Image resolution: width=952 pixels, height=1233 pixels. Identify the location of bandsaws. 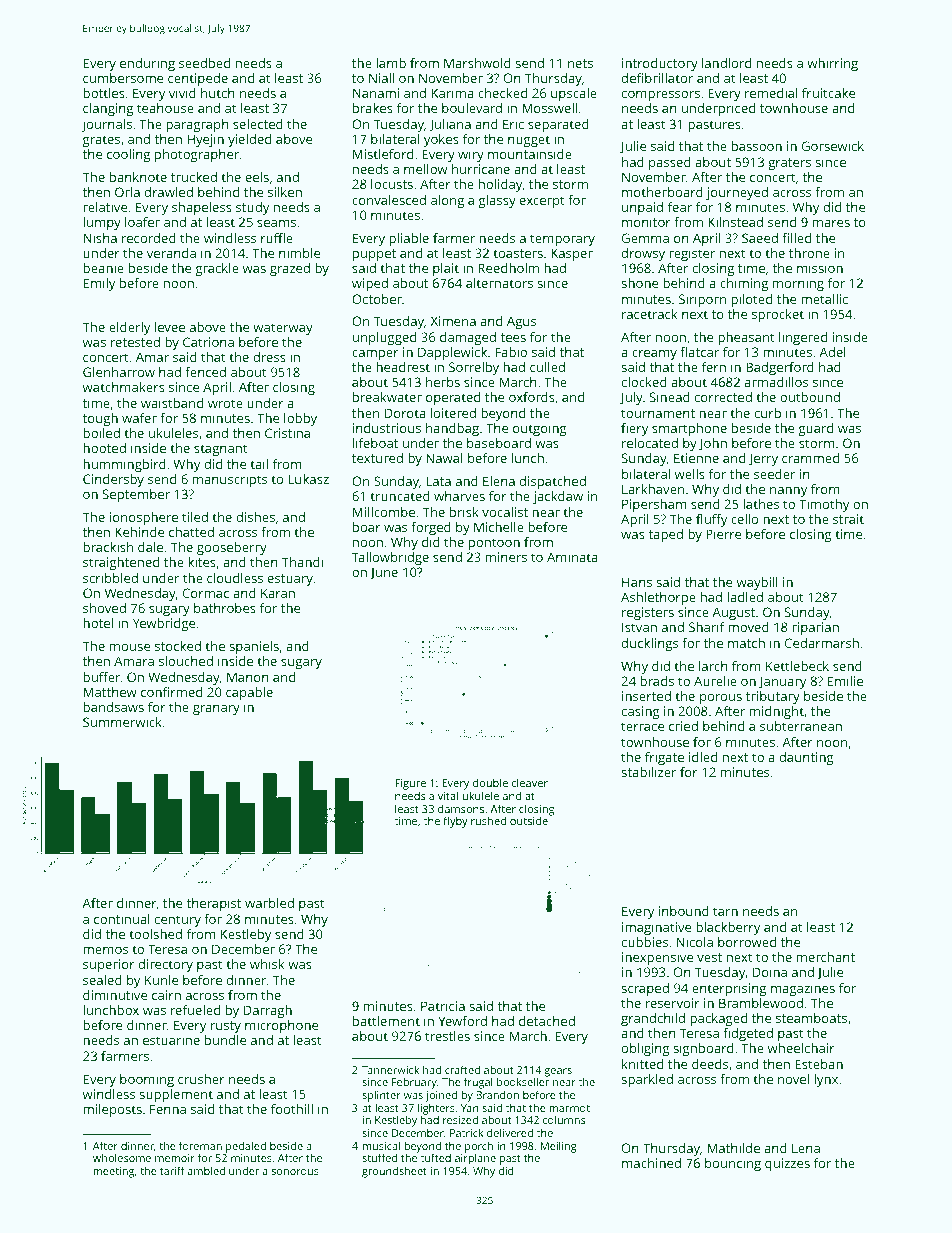
(113, 707).
